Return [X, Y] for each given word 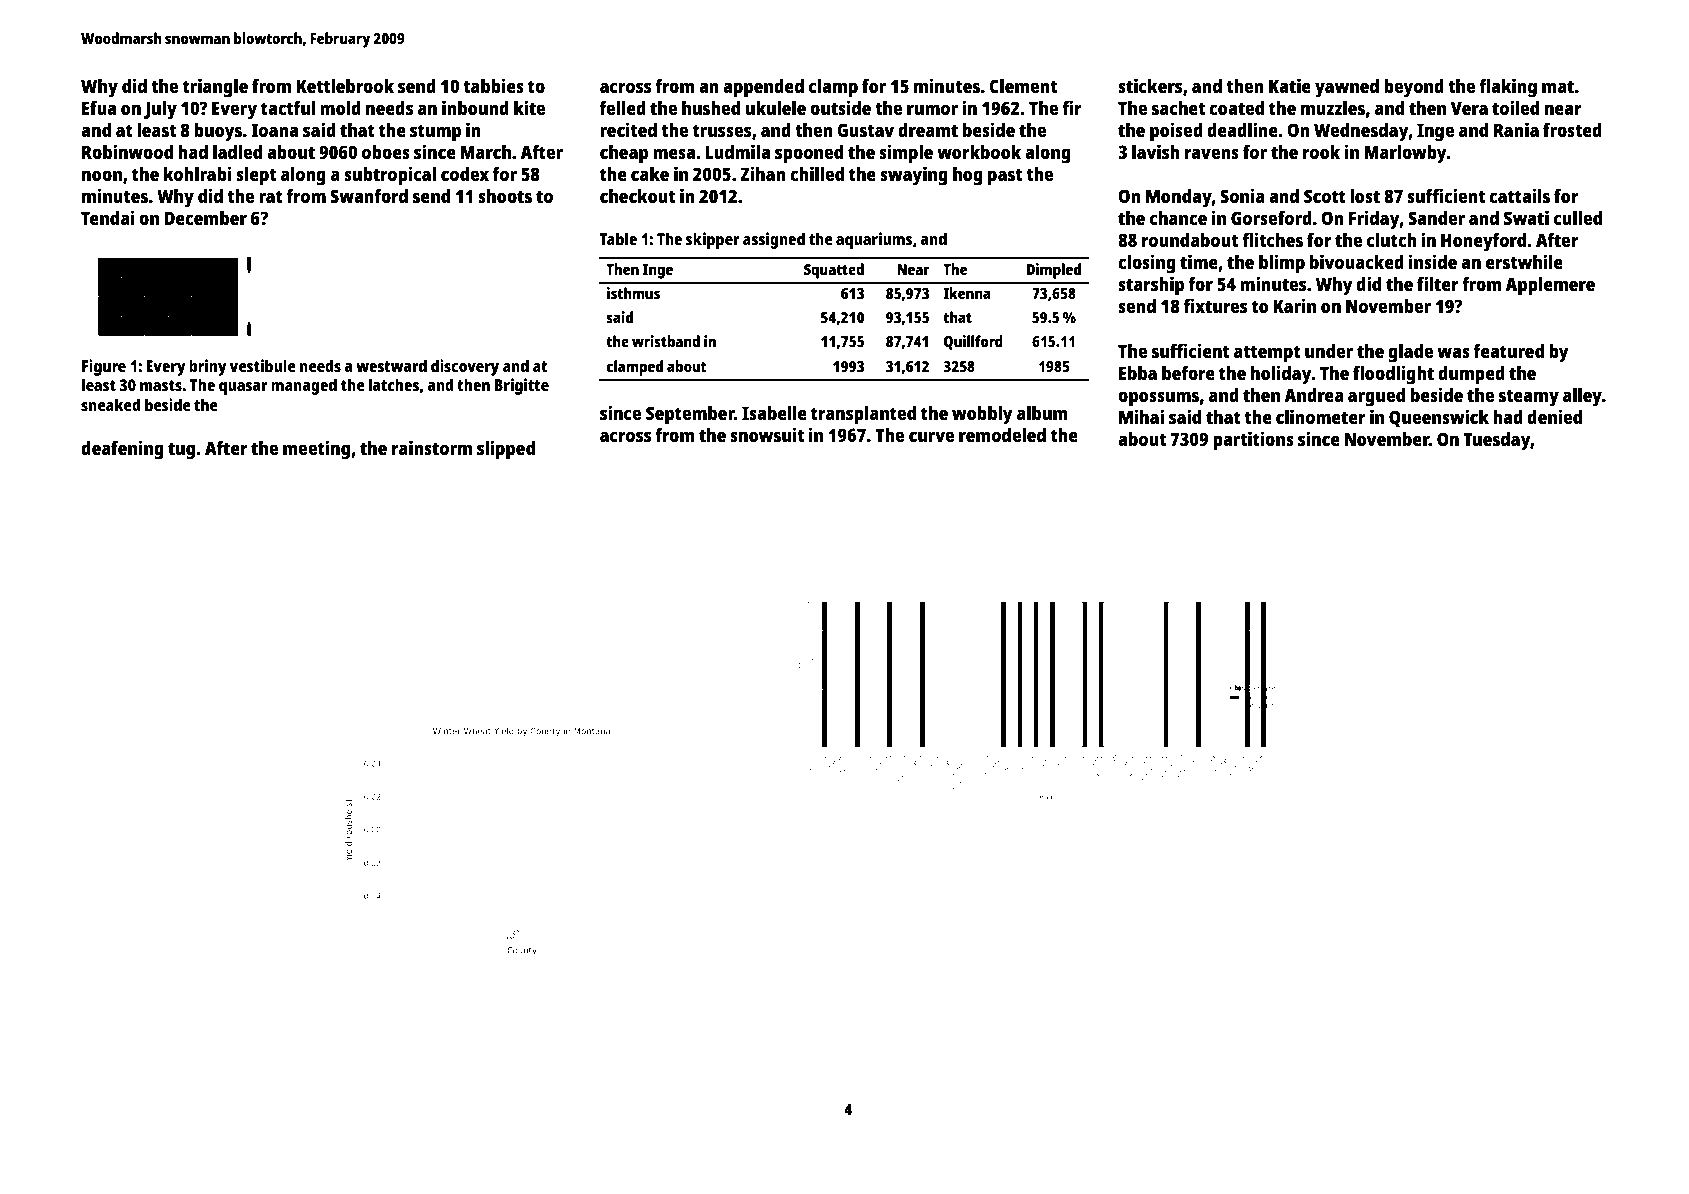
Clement [1023, 86]
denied [1554, 416]
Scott [1325, 196]
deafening [122, 450]
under [1329, 351]
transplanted [863, 415]
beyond [1414, 88]
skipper [713, 240]
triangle [215, 88]
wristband [666, 341]
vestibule [263, 365]
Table [618, 238]
